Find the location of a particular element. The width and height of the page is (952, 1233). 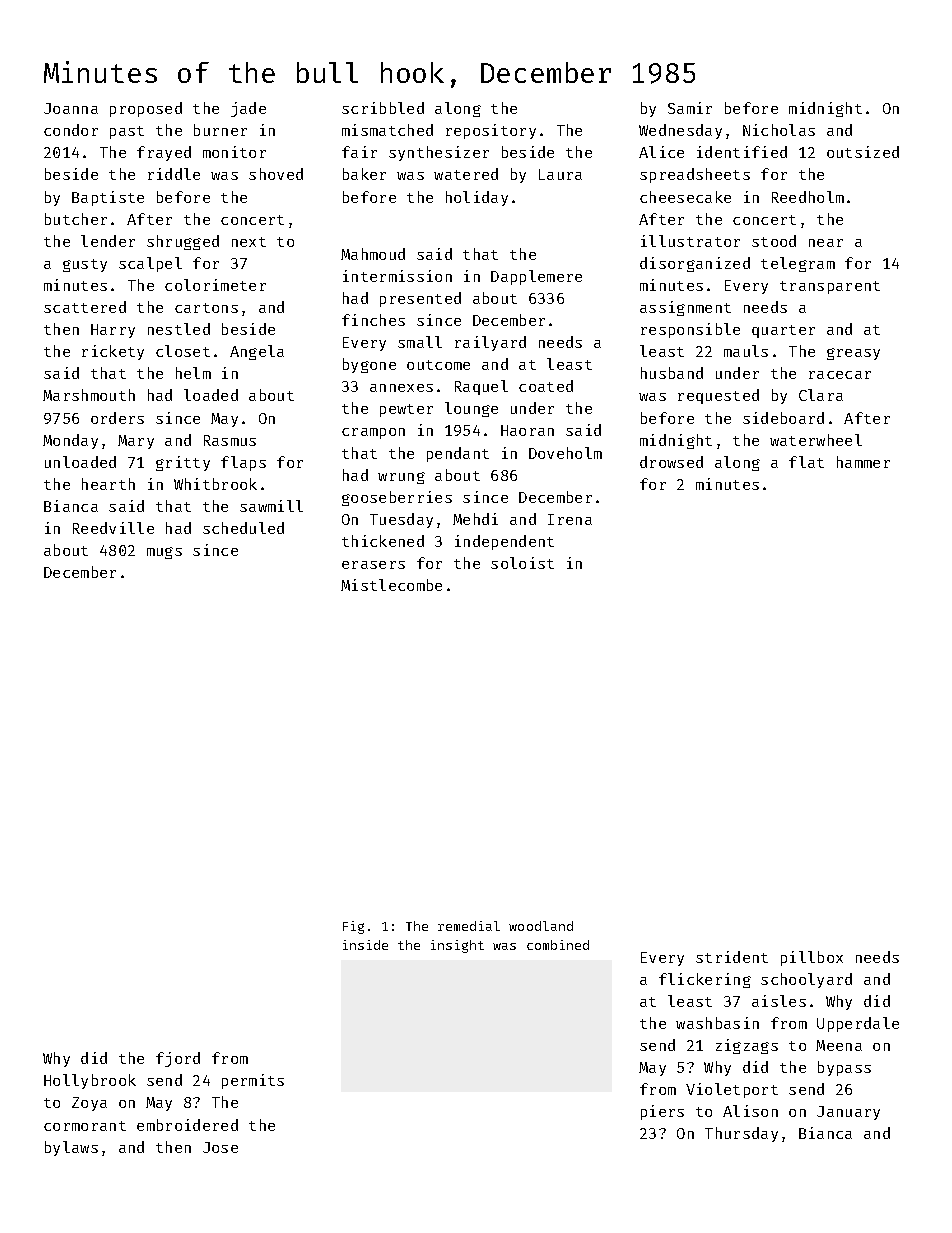

Wednesday is located at coordinates (680, 131).
